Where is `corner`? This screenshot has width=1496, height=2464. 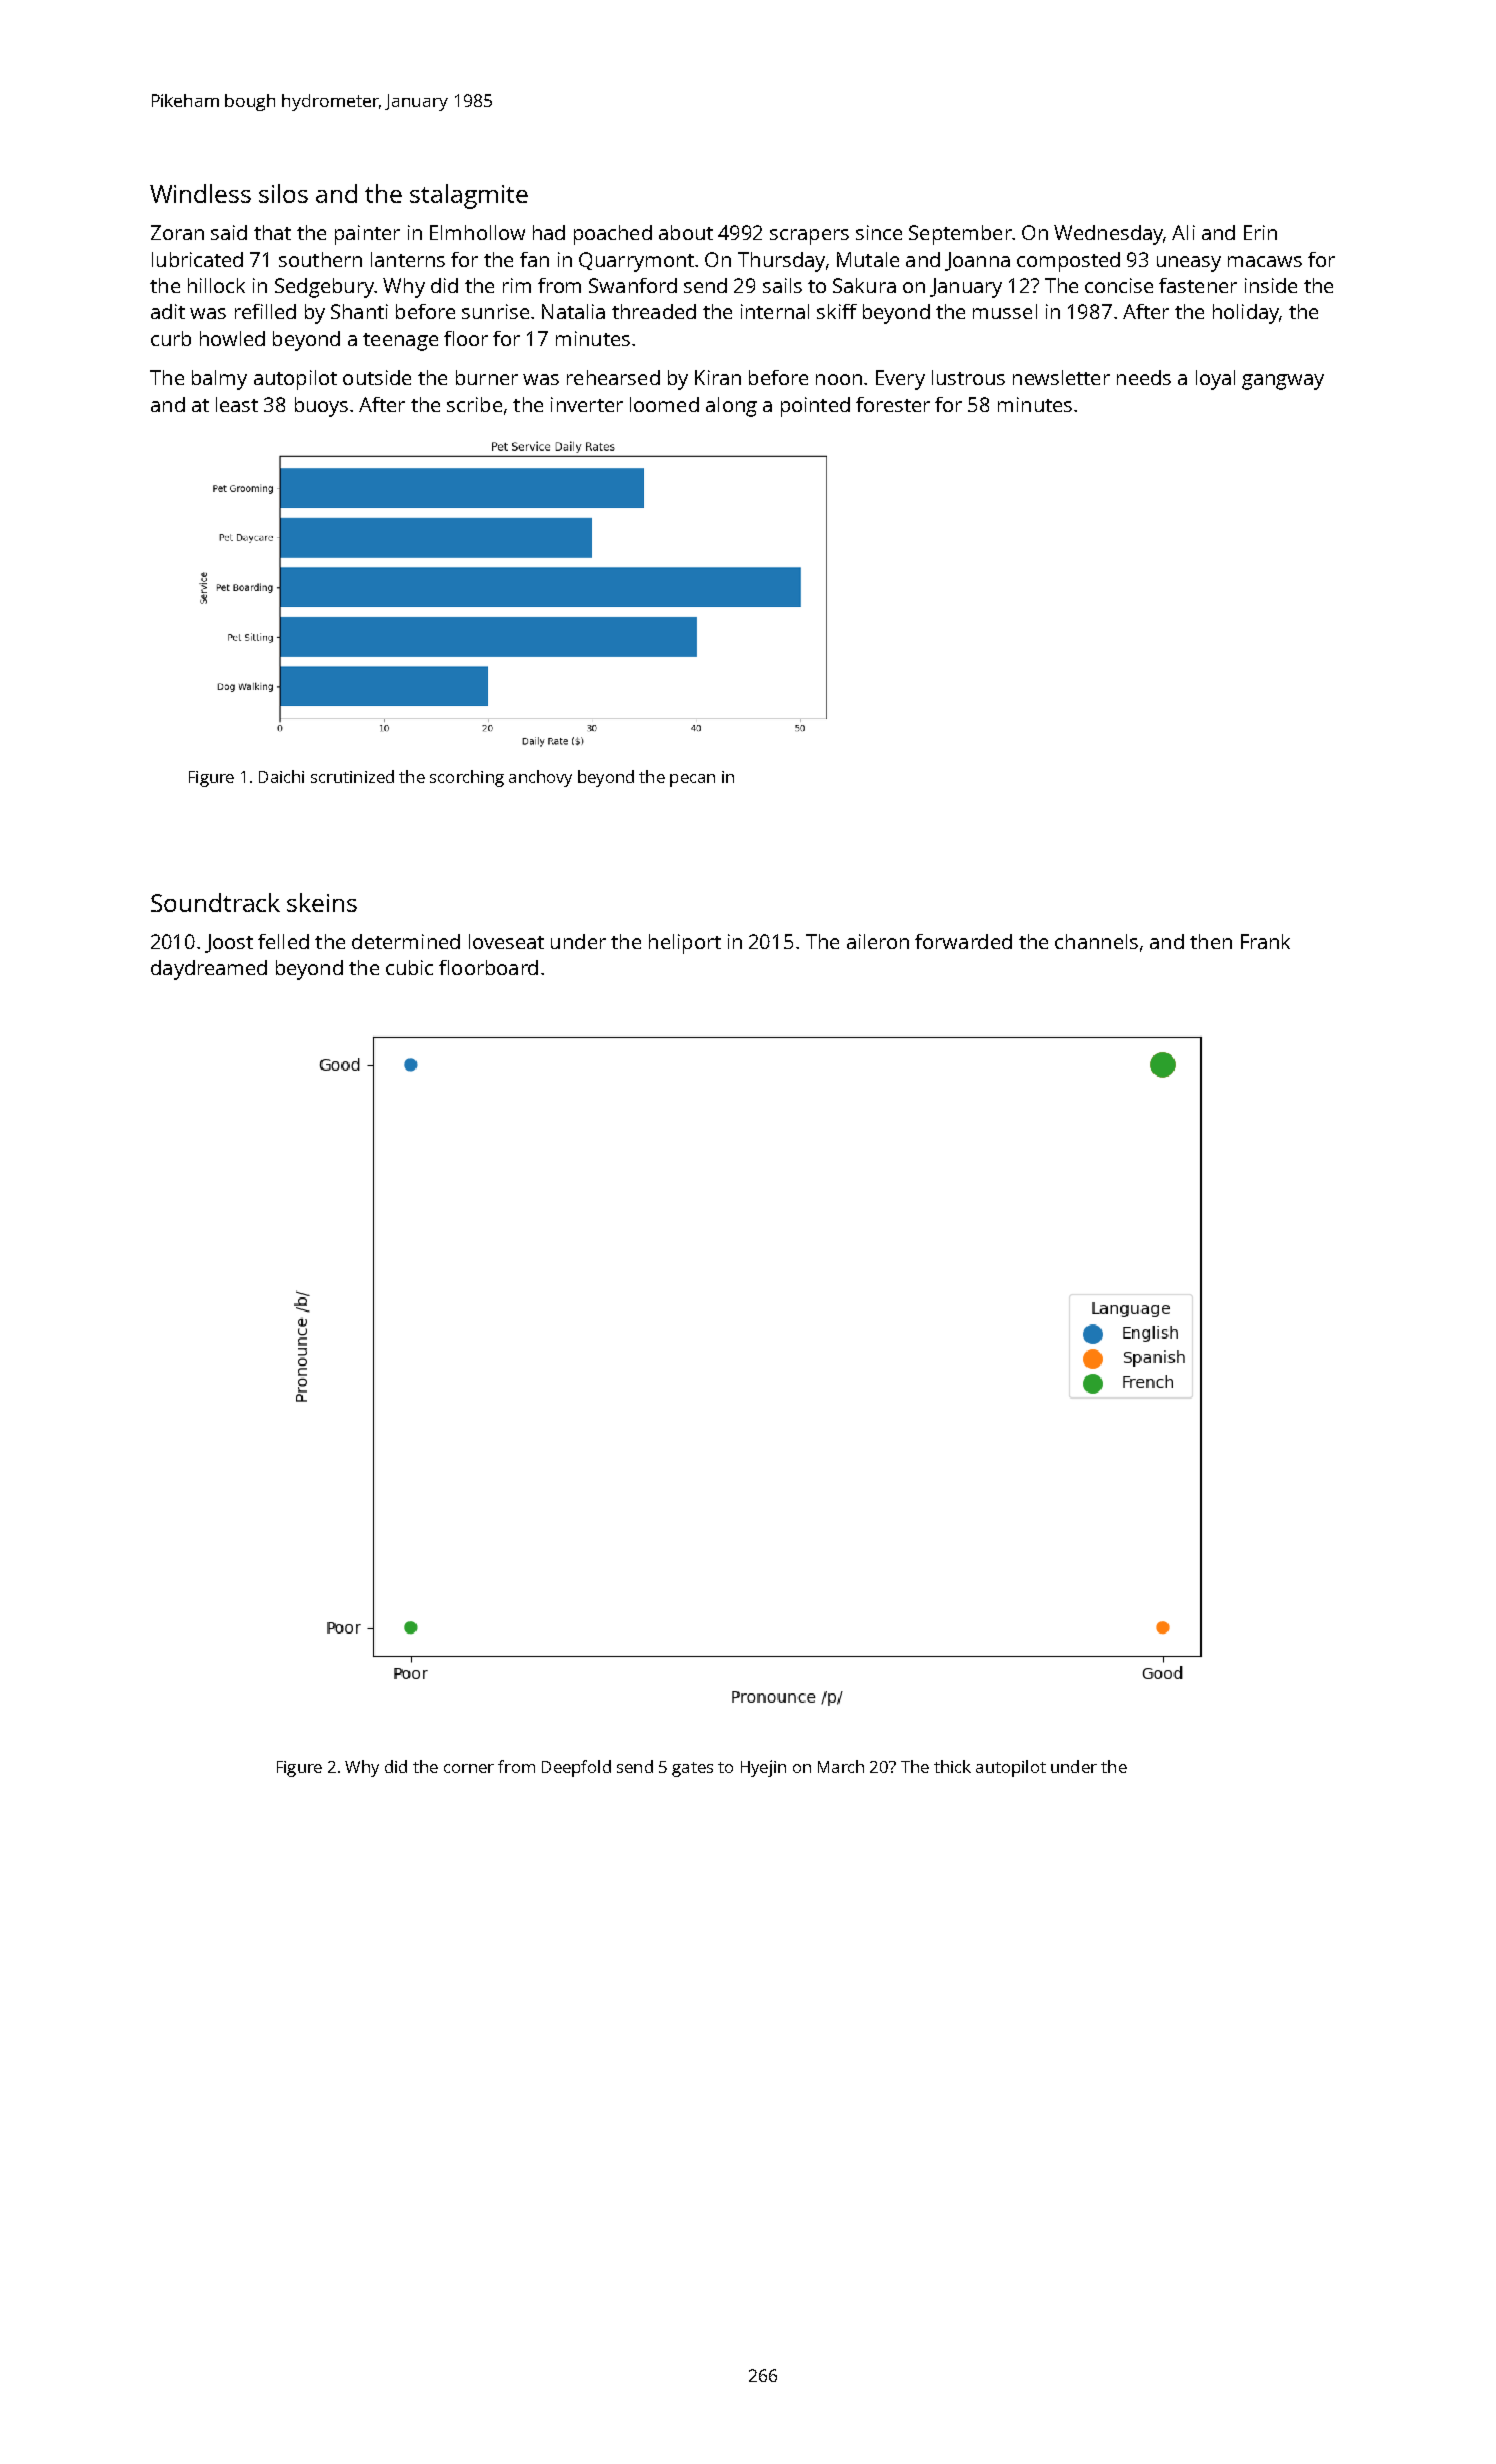 corner is located at coordinates (469, 1768).
